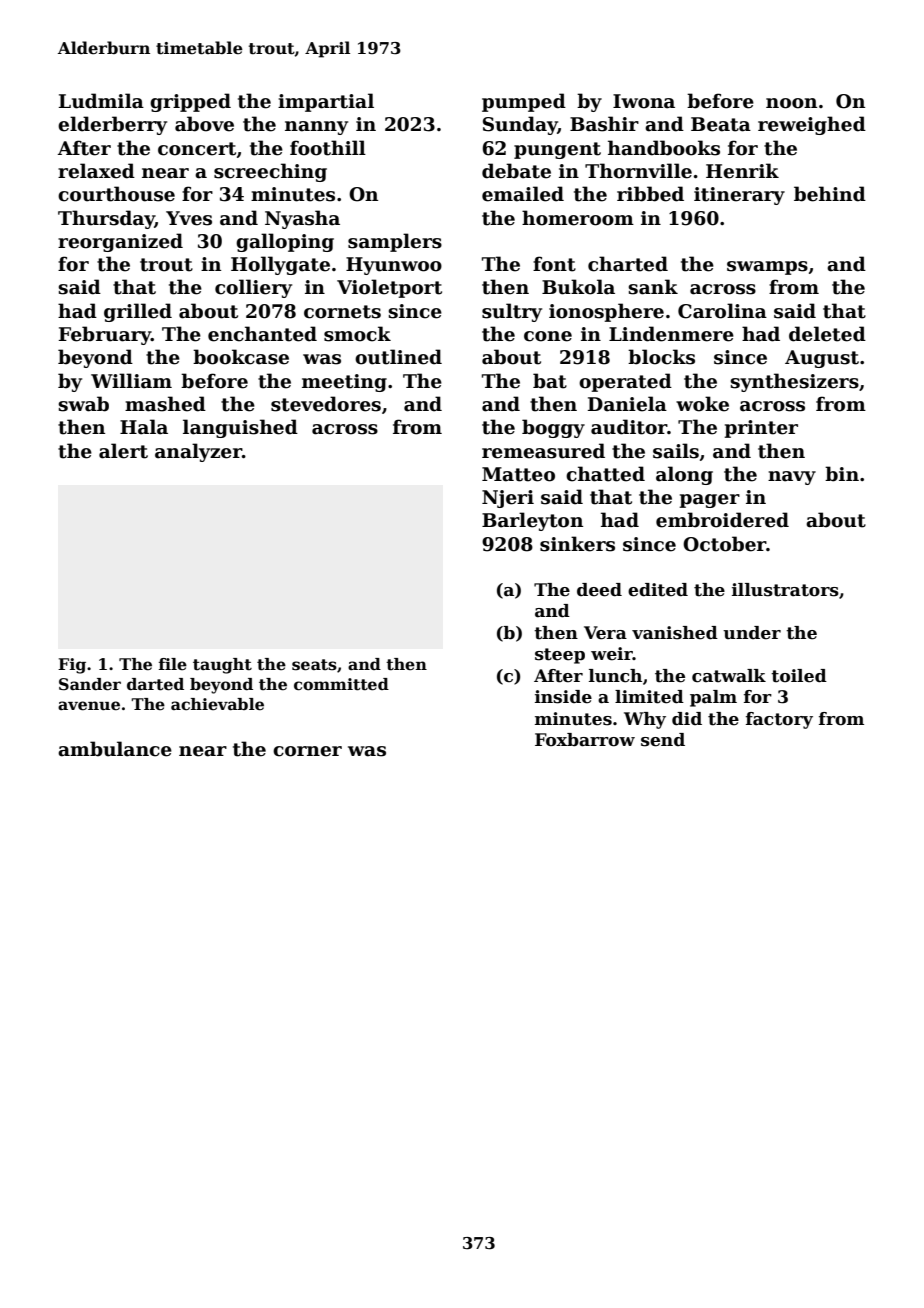 This screenshot has width=924, height=1308. I want to click on Ludmila, so click(101, 101).
